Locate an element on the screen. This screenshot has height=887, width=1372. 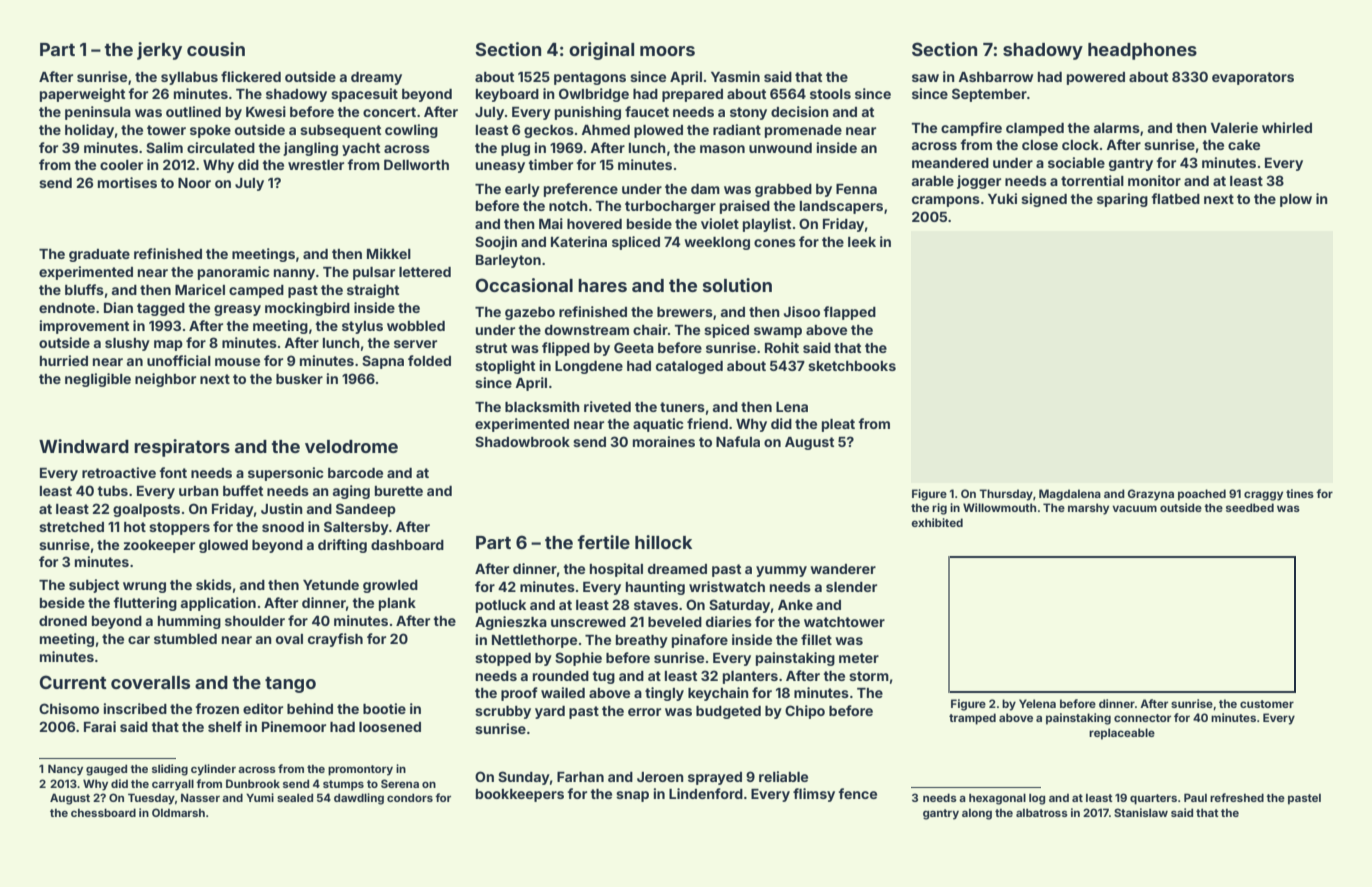
Windward is located at coordinates (84, 446).
